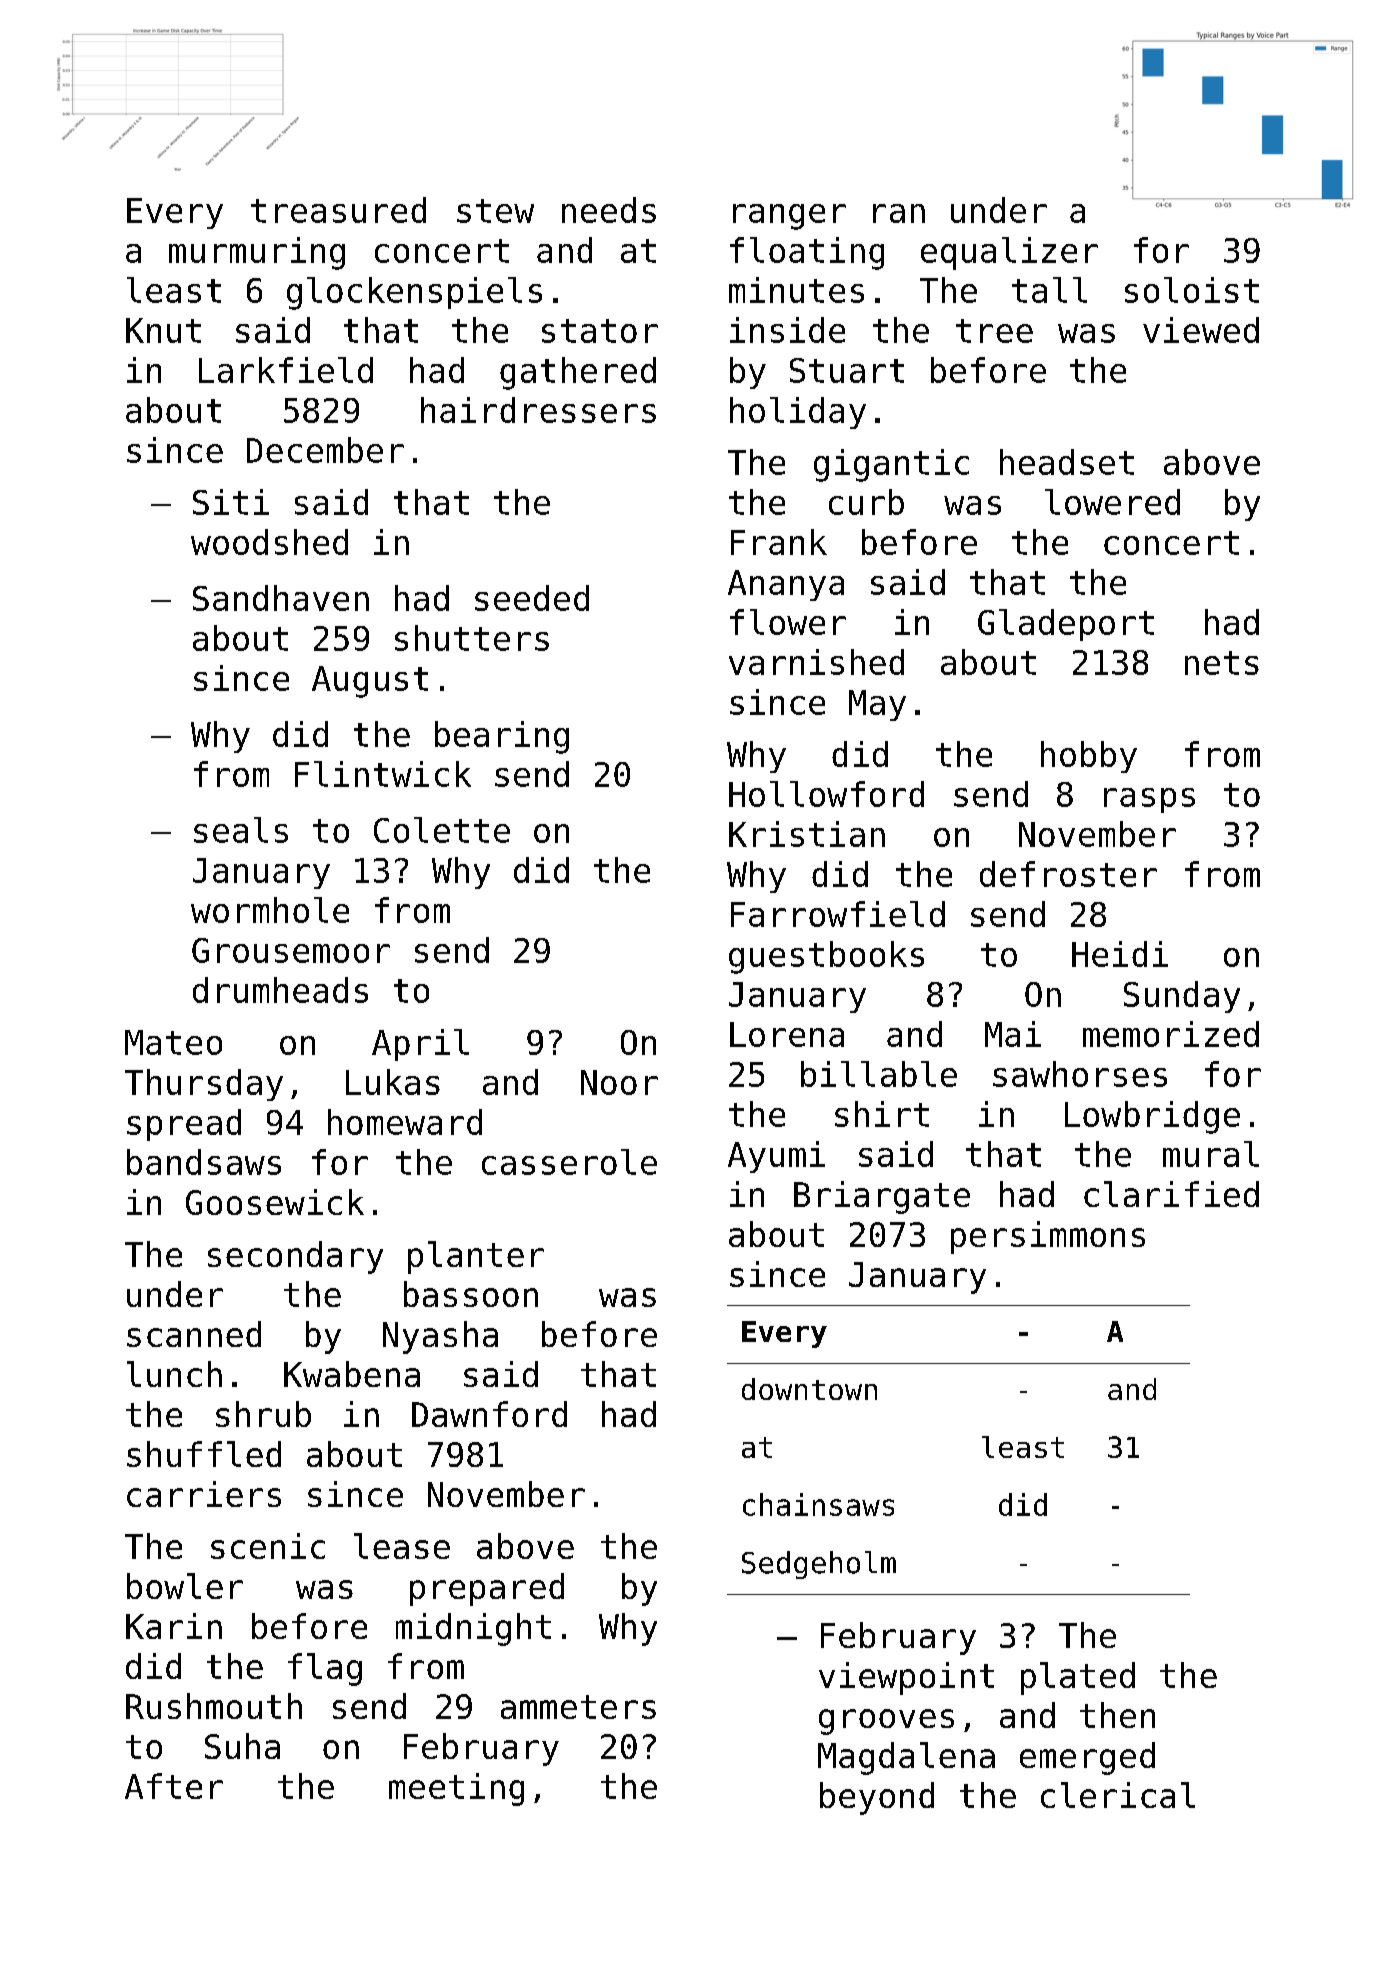 The height and width of the screenshot is (1969, 1386). I want to click on secondary, so click(295, 1257).
